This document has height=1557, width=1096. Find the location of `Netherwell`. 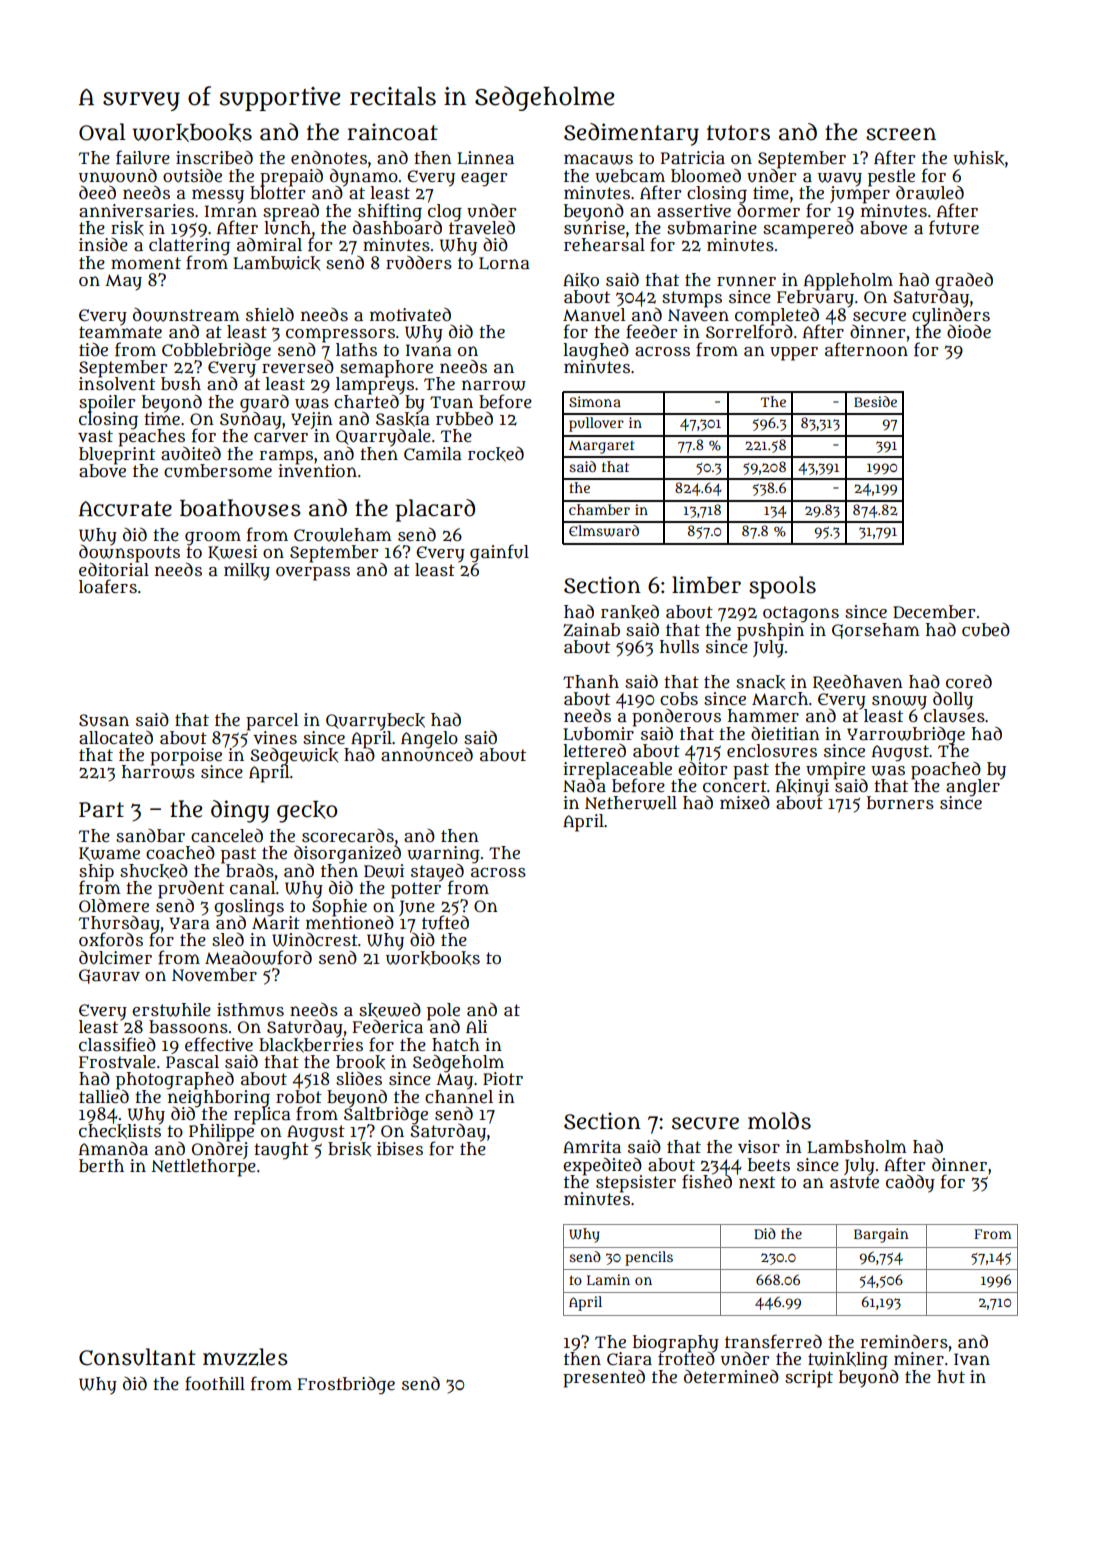

Netherwell is located at coordinates (631, 803).
